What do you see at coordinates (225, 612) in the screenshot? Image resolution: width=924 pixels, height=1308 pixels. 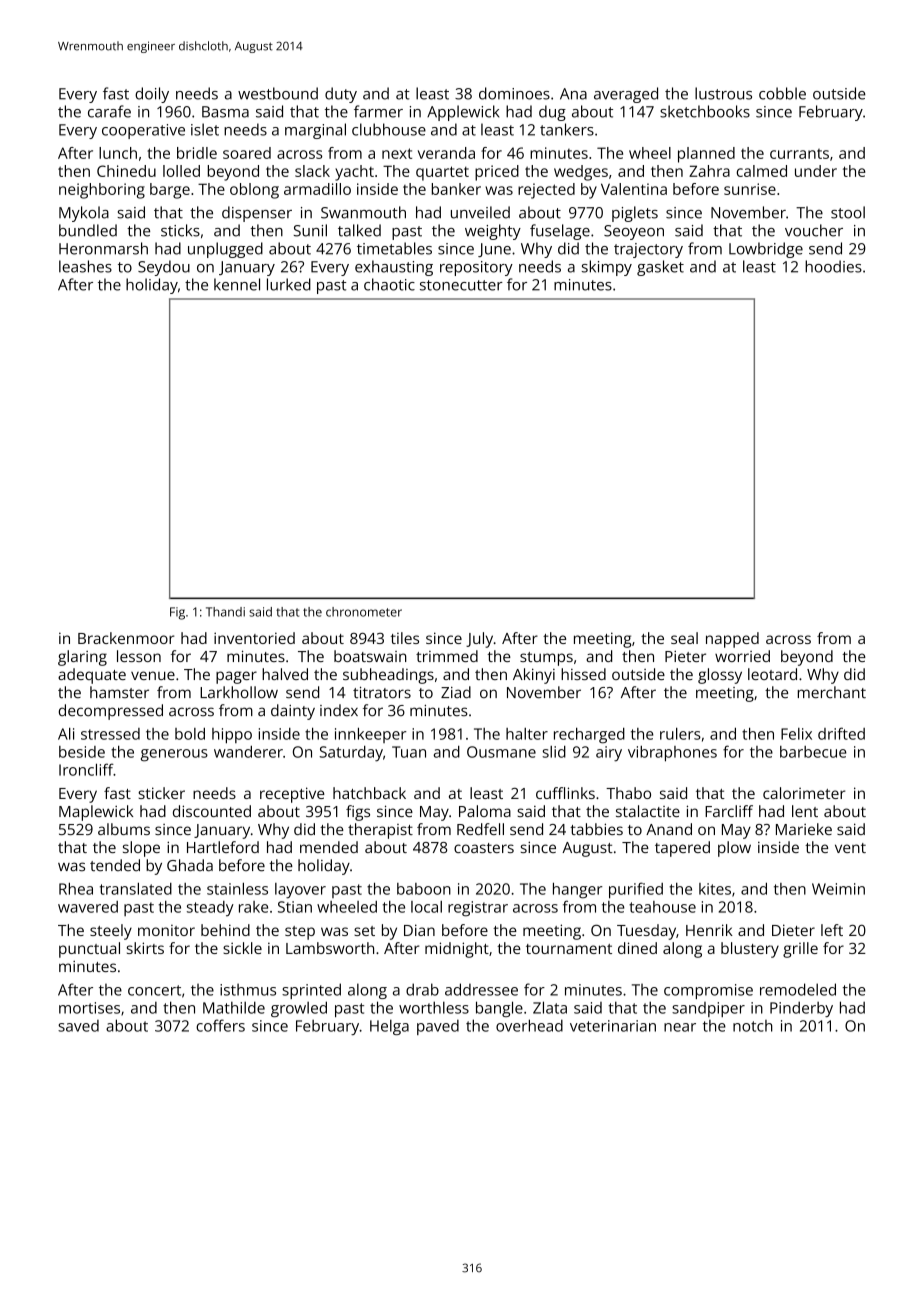 I see `Thandi` at bounding box center [225, 612].
